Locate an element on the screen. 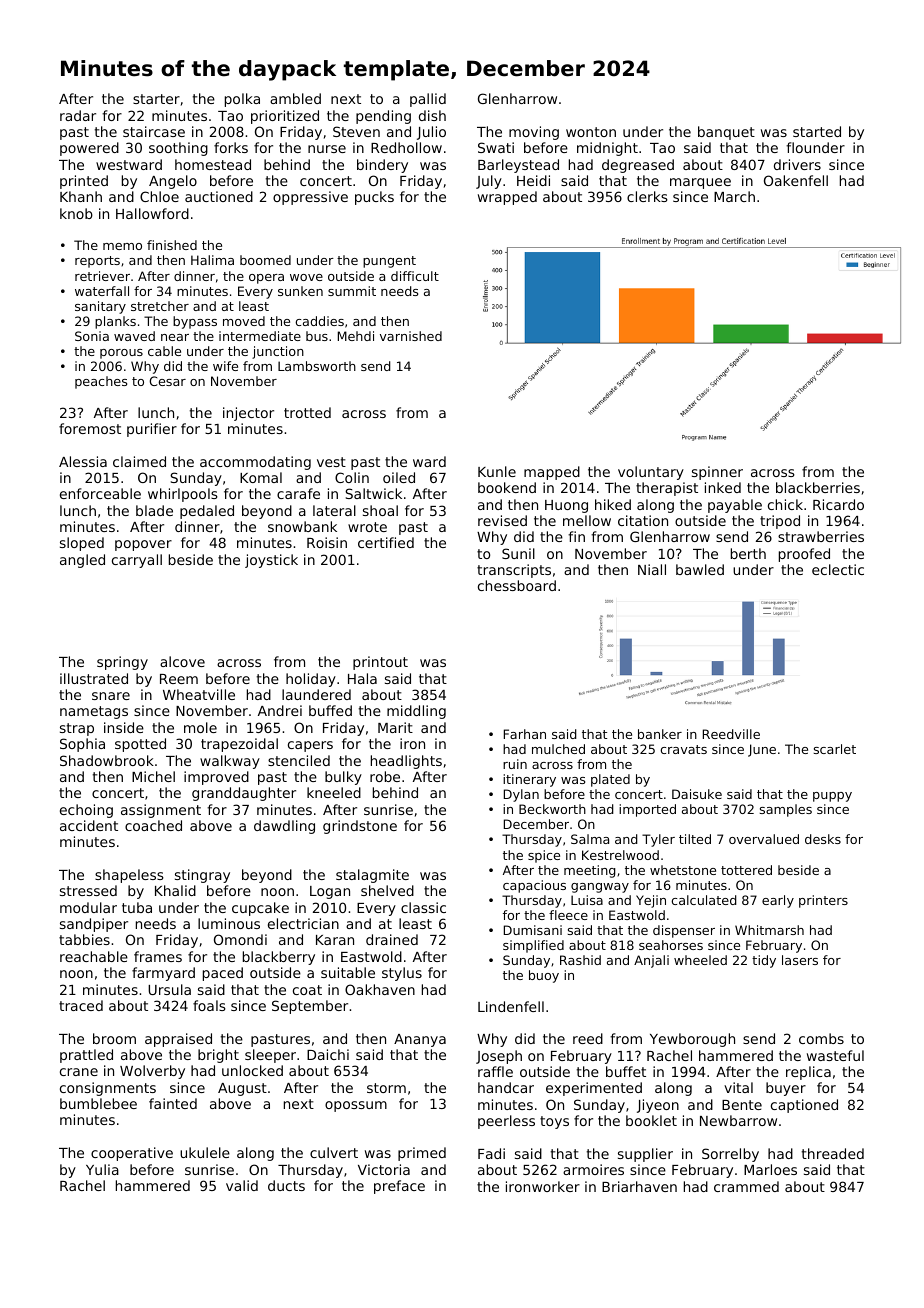 The width and height of the screenshot is (924, 1308). banker is located at coordinates (660, 734).
